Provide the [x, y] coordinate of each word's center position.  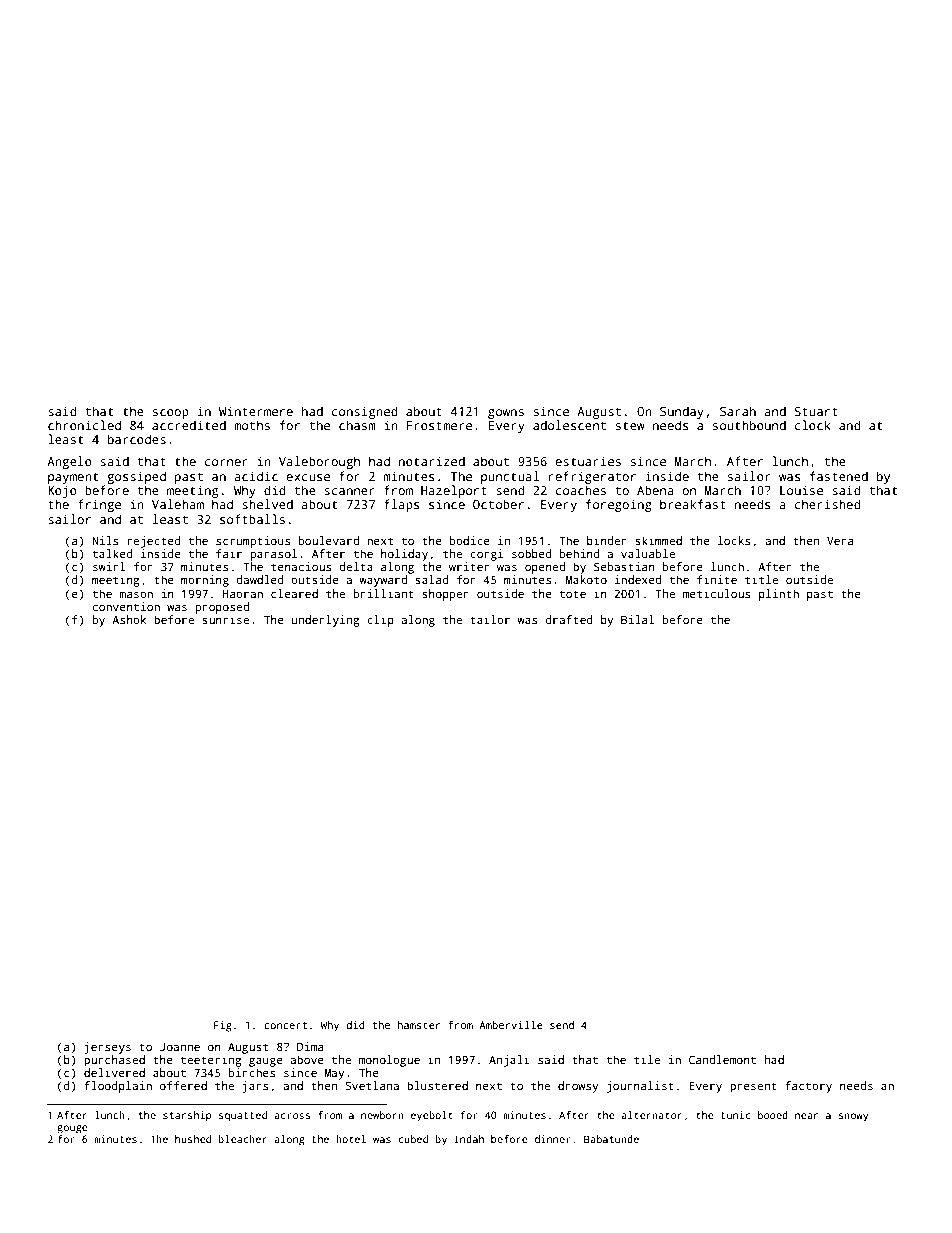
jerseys [107, 1048]
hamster [419, 1025]
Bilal [638, 619]
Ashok [129, 619]
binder [607, 540]
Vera [840, 541]
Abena [655, 490]
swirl [109, 566]
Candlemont [722, 1059]
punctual [510, 477]
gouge [72, 1129]
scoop [171, 414]
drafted [569, 619]
